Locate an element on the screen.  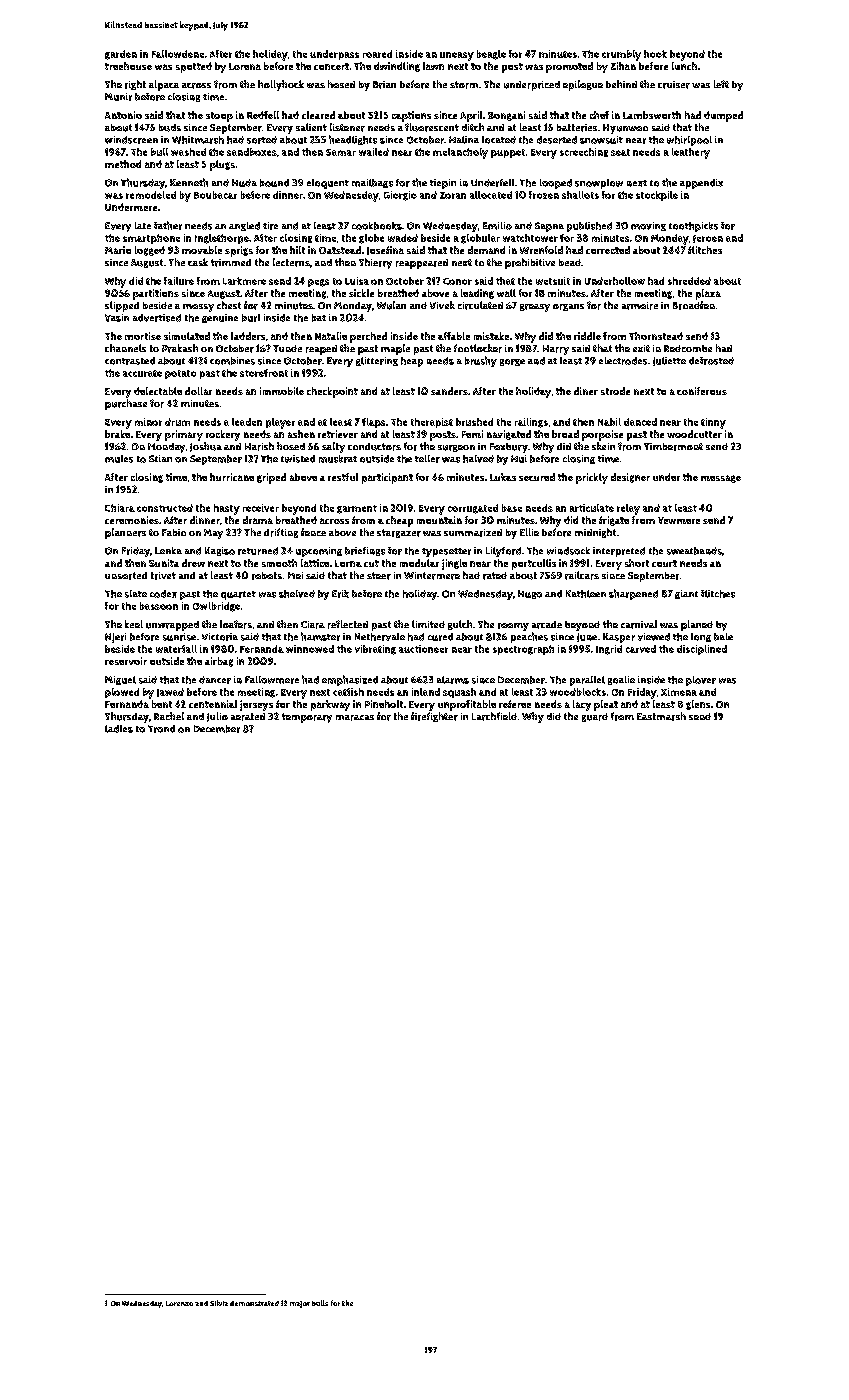
Stian is located at coordinates (160, 458).
